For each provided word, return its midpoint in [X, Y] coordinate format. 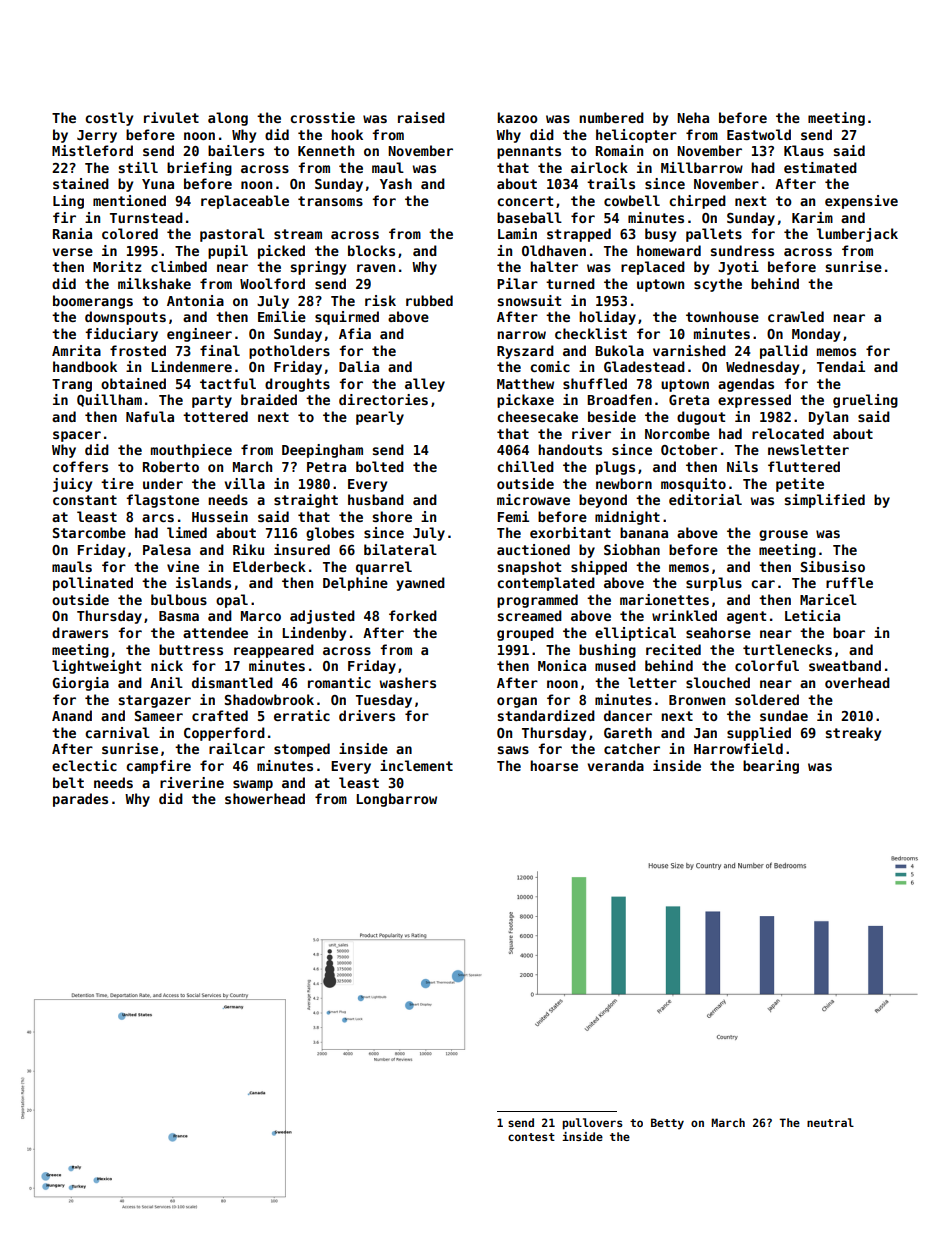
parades [80, 800]
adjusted [322, 617]
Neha [693, 117]
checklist [591, 333]
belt [68, 782]
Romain [619, 150]
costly [109, 119]
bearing [771, 767]
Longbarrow [396, 800]
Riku [248, 549]
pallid [784, 352]
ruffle [849, 582]
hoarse [554, 765]
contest [531, 1137]
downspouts [125, 318]
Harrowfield [738, 748]
